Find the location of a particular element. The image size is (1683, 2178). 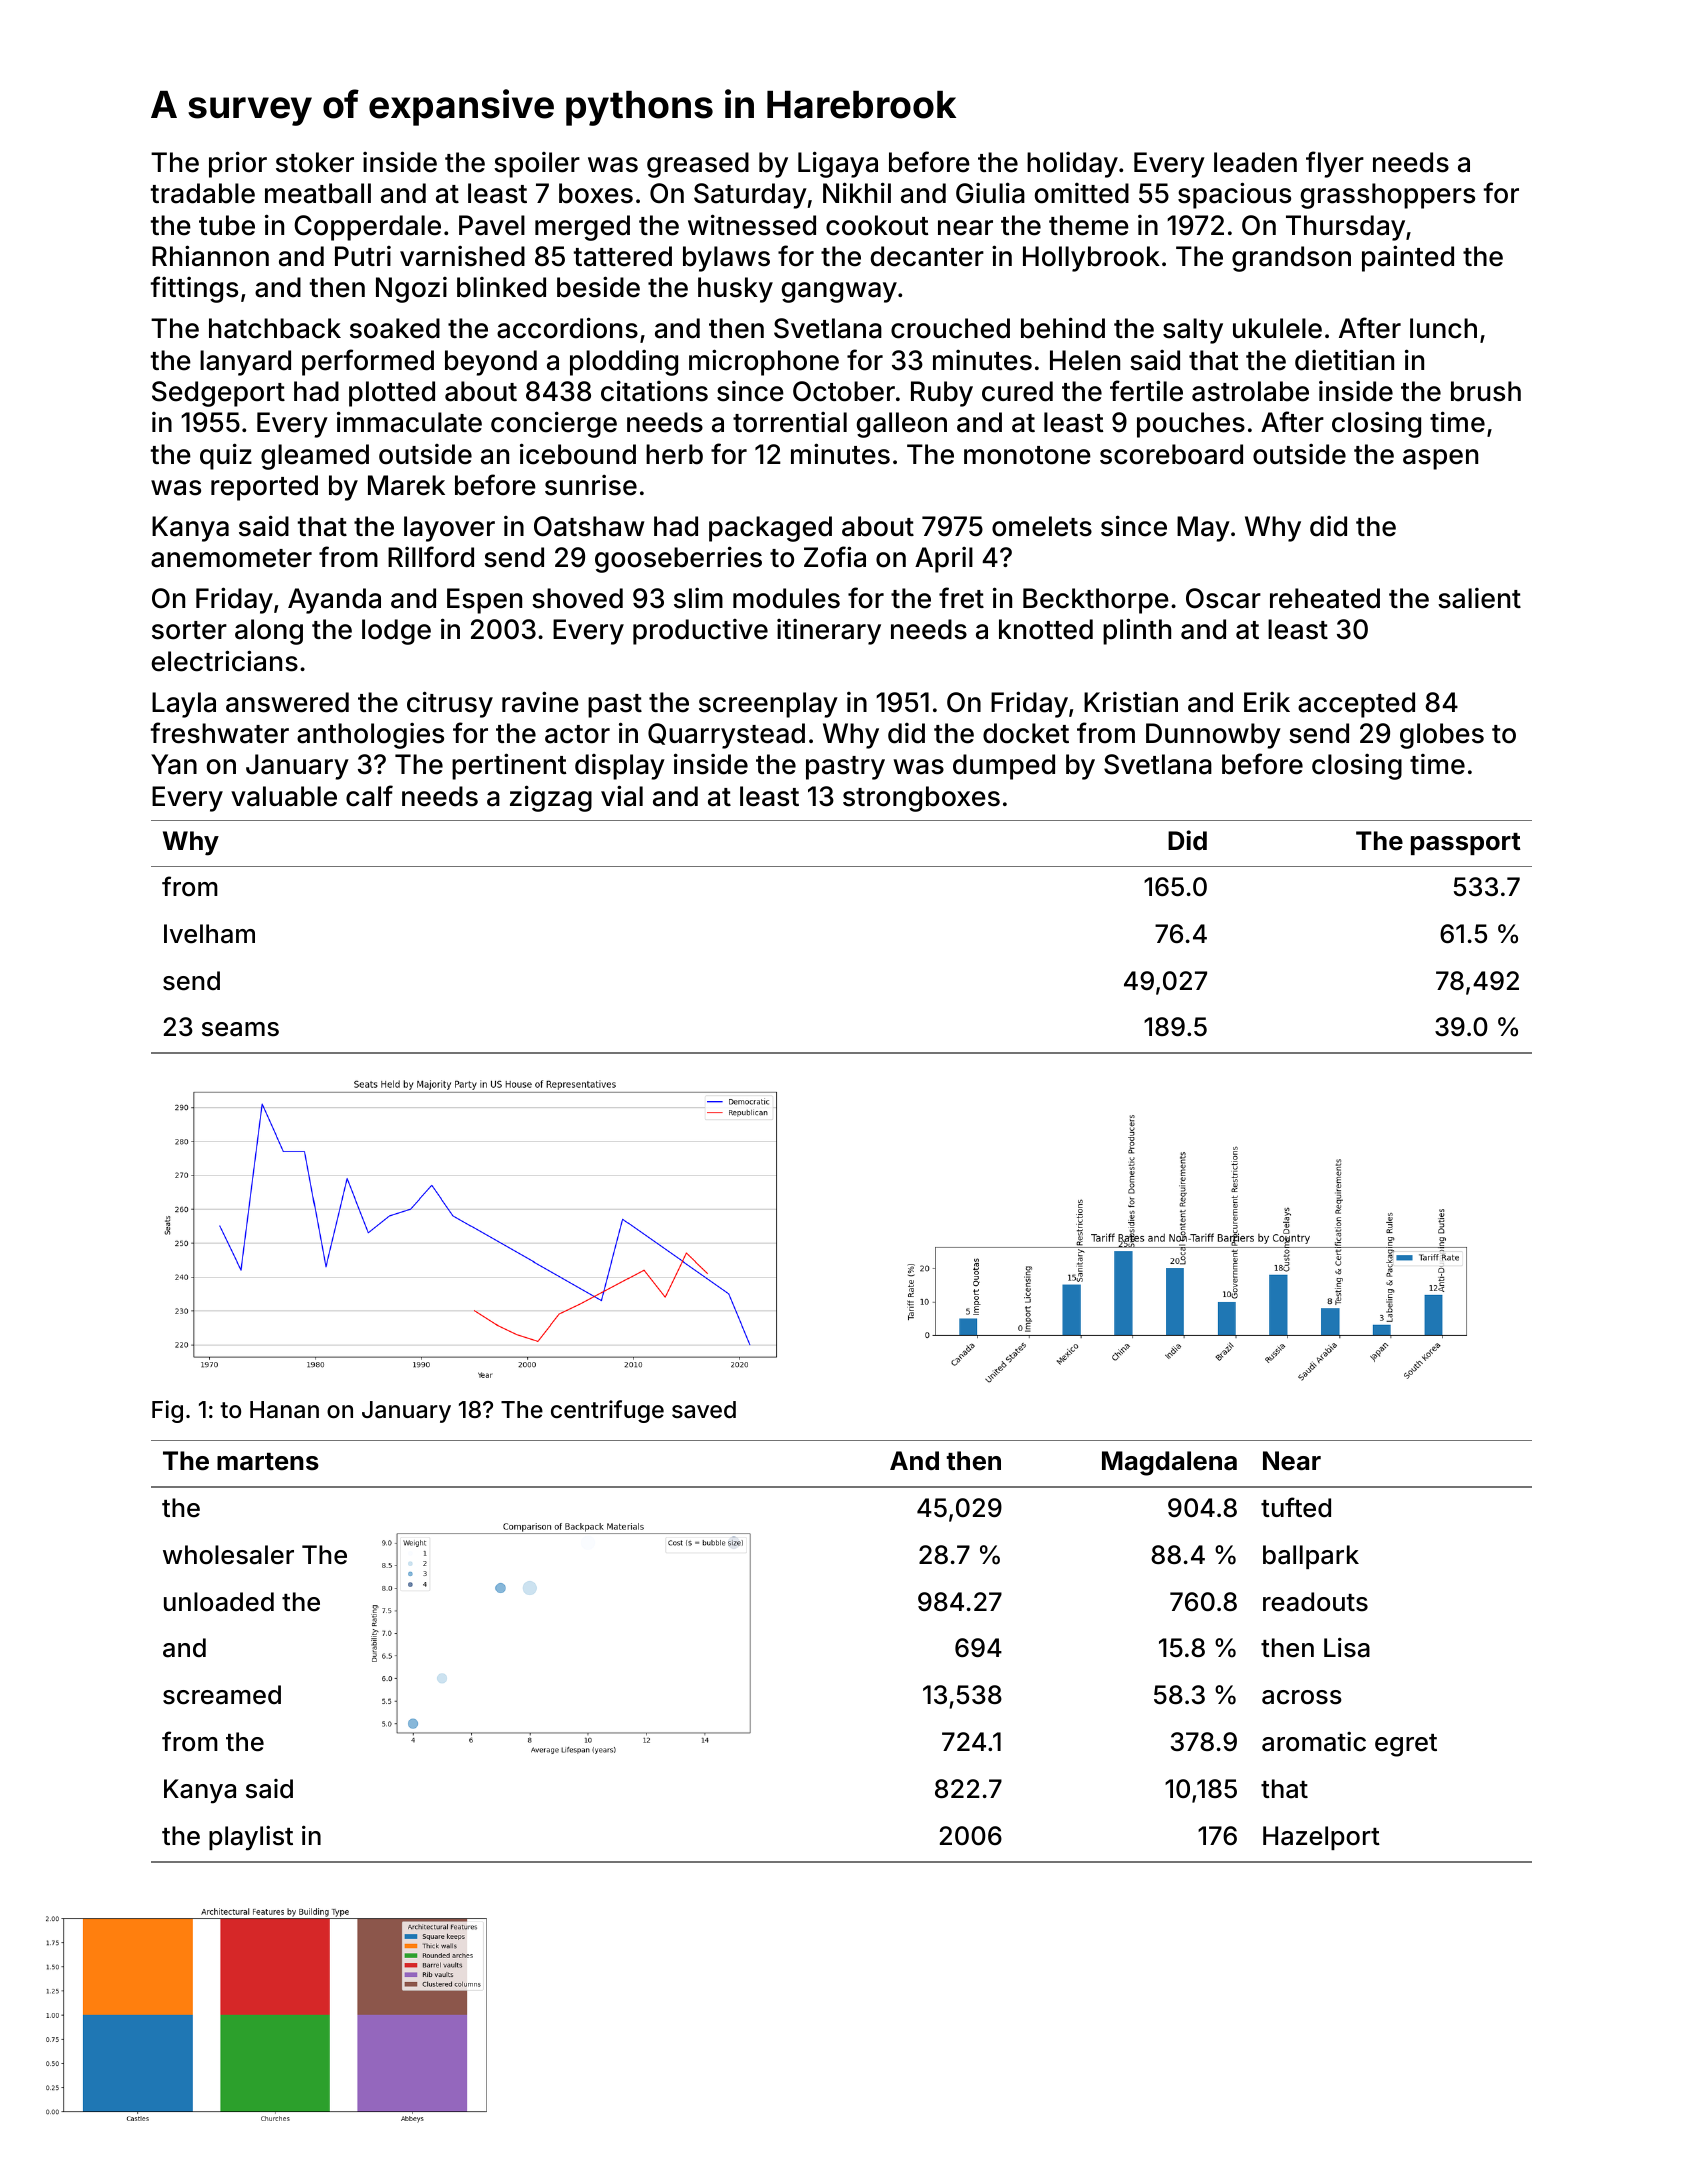

dumped is located at coordinates (1004, 767).
